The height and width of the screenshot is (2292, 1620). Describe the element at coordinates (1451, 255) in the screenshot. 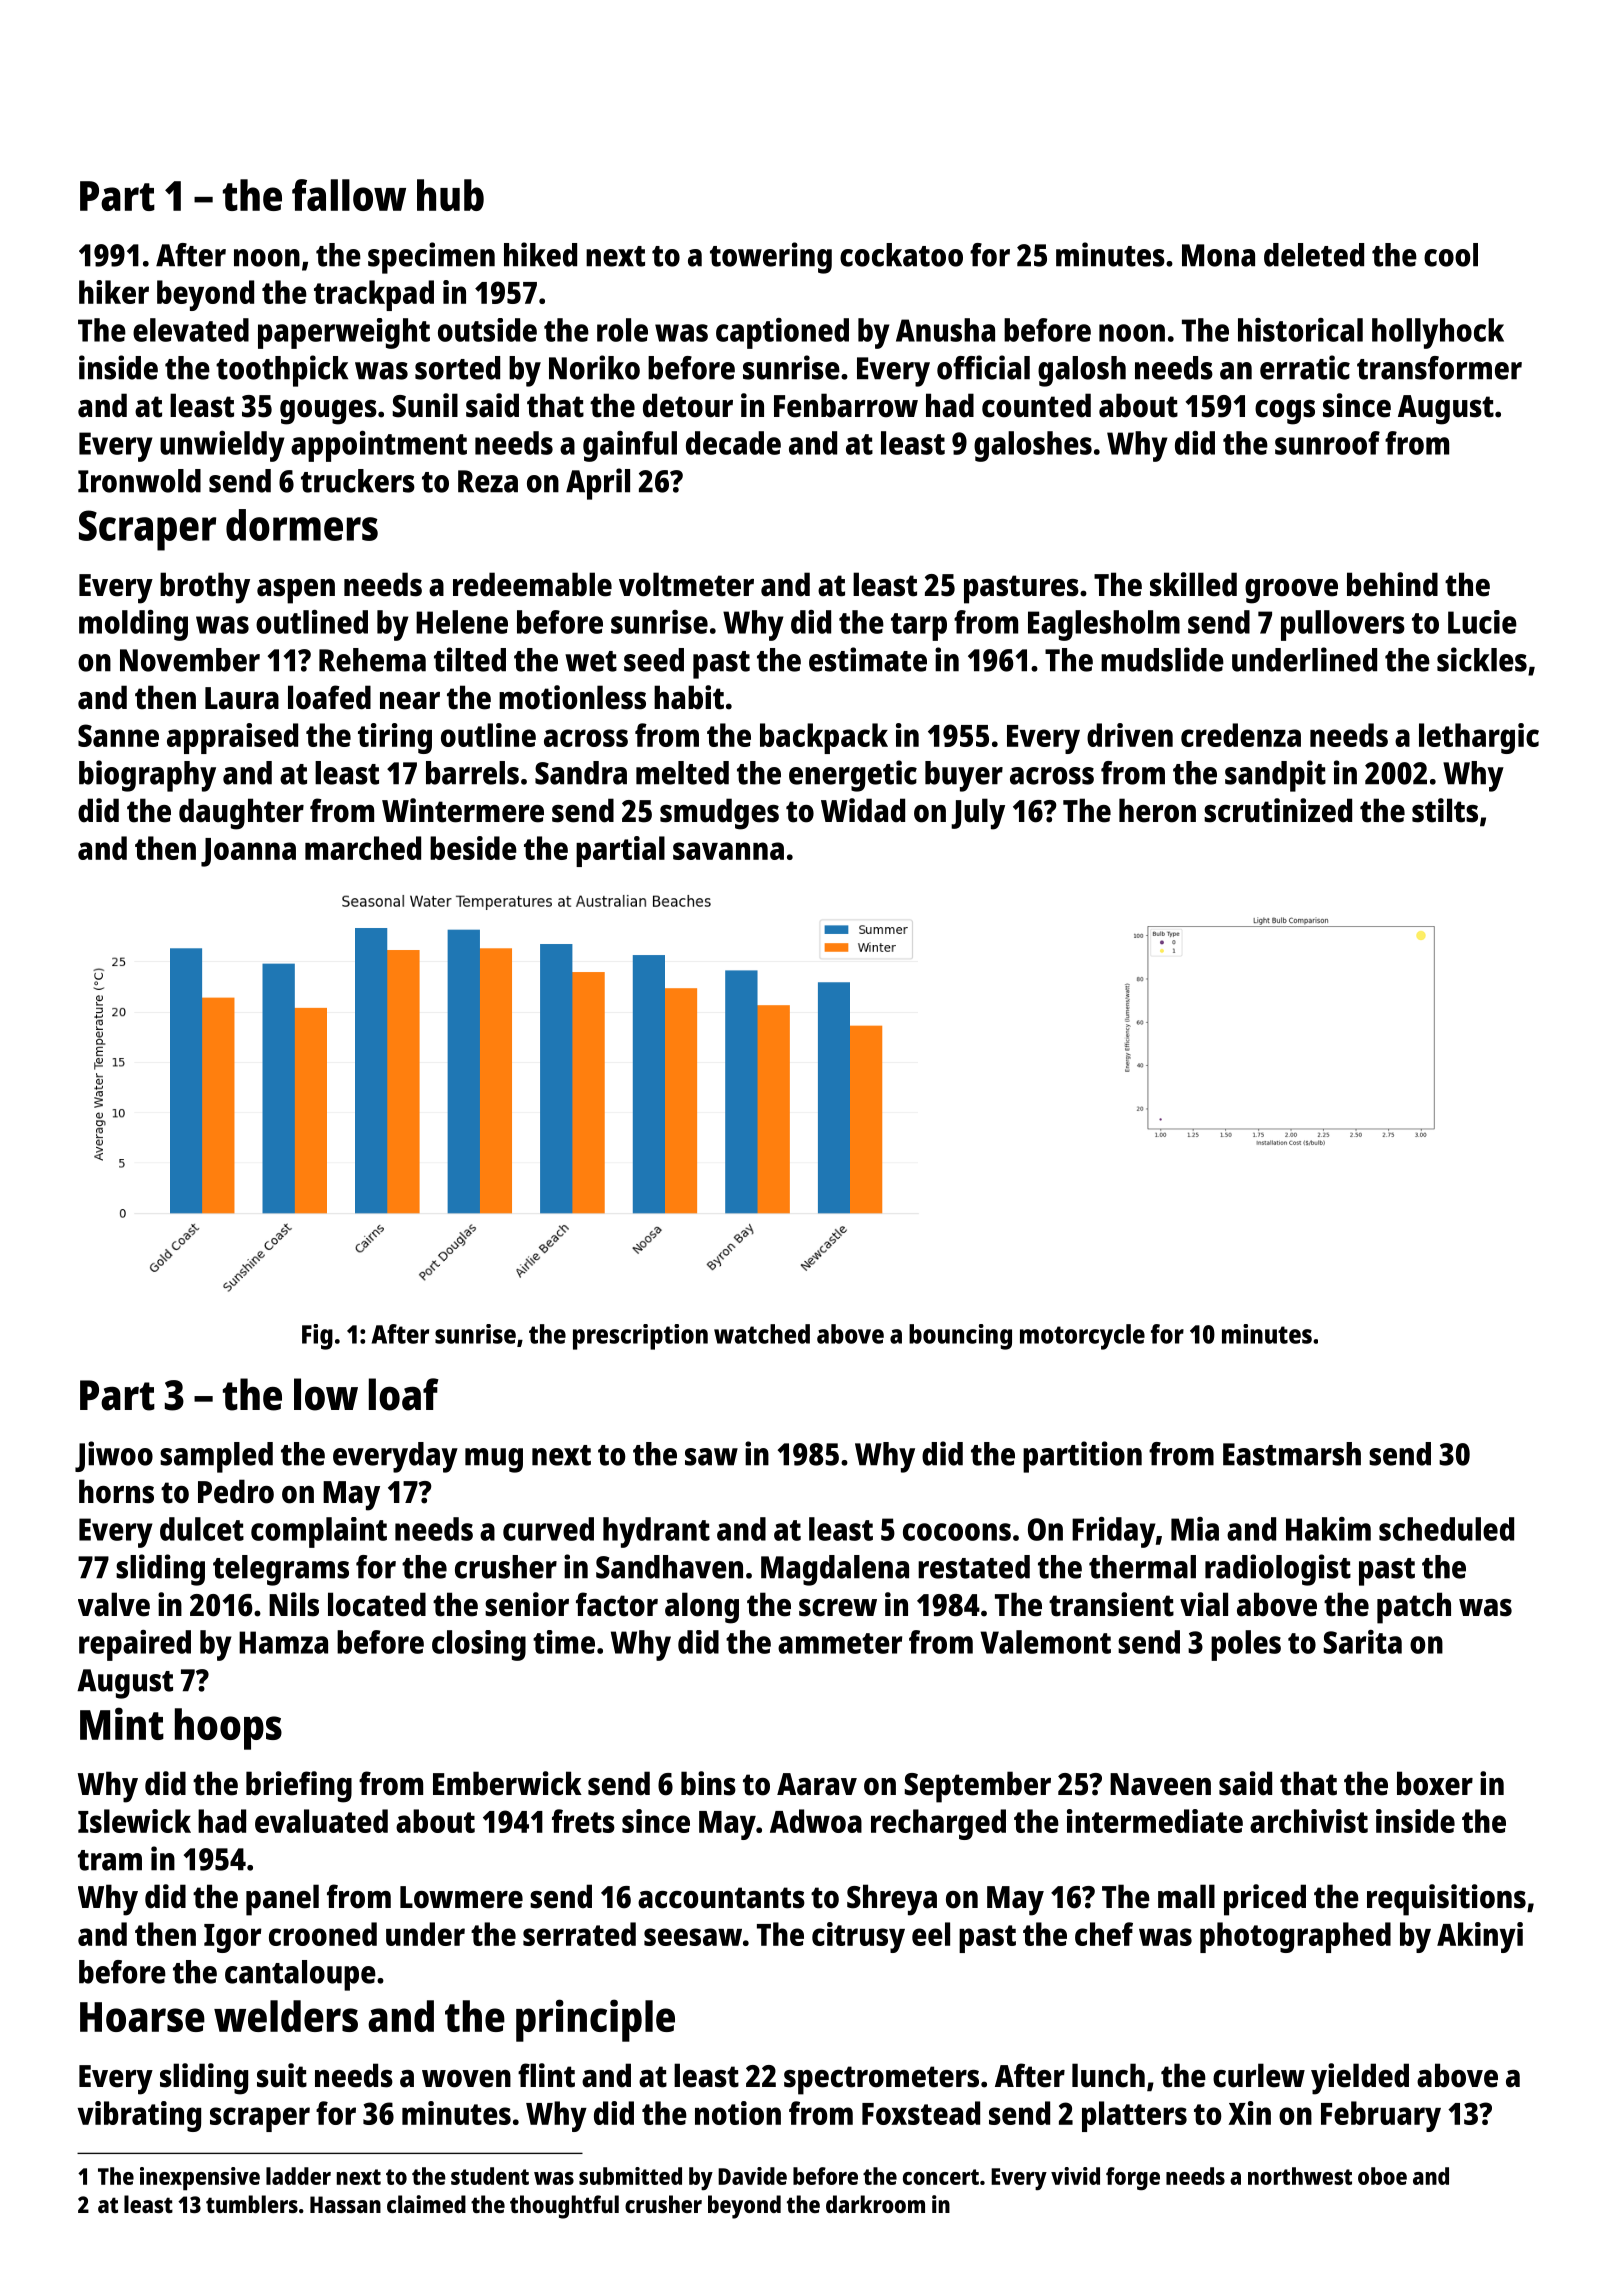

I see `cool` at that location.
